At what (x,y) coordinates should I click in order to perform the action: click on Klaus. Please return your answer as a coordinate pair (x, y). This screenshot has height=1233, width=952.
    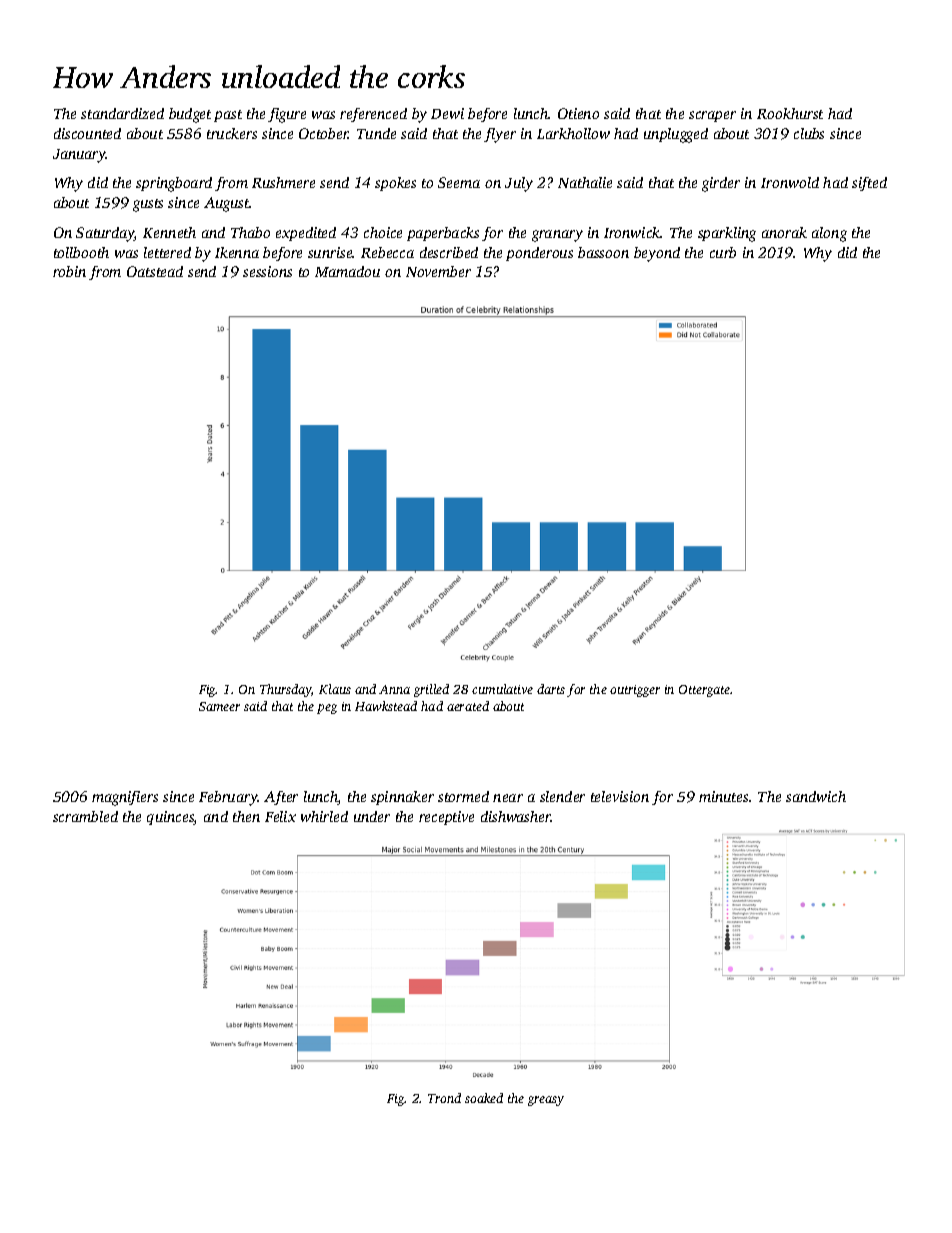
    Looking at the image, I should click on (335, 689).
